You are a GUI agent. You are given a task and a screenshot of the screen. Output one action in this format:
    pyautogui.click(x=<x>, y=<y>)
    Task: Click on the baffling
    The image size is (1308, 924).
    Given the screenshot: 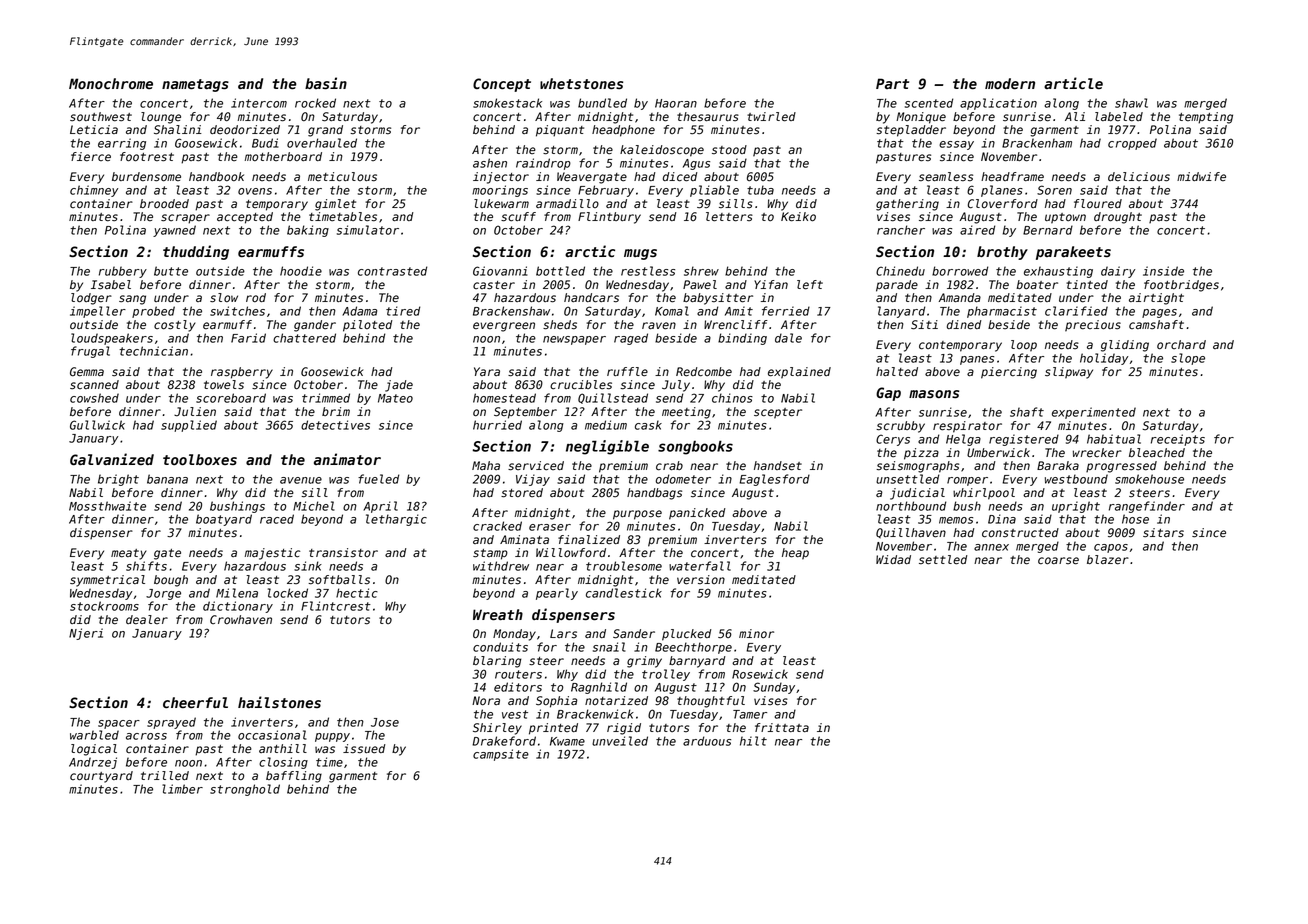 What is the action you would take?
    pyautogui.click(x=294, y=777)
